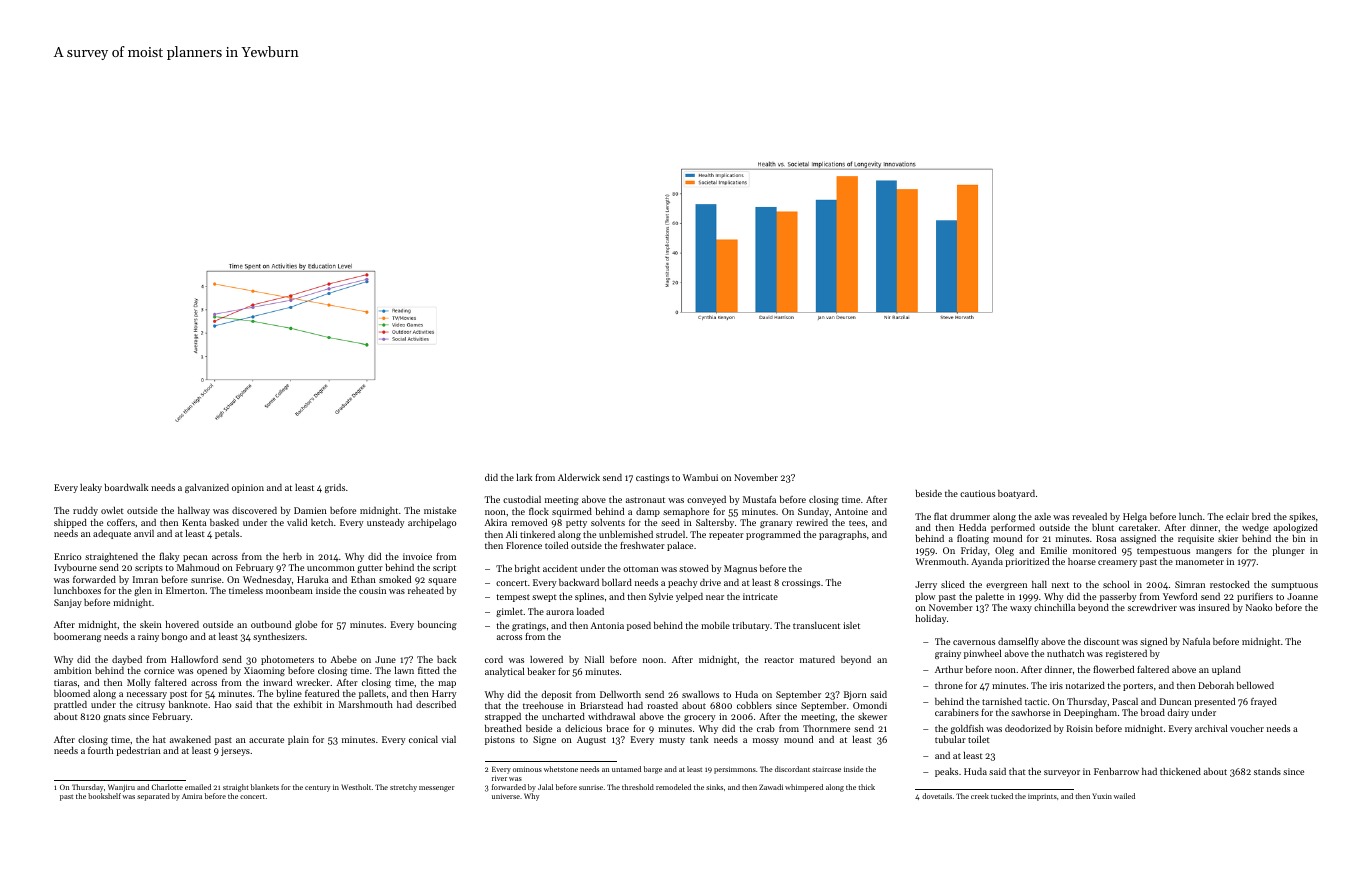 The width and height of the image is (1372, 887). I want to click on bloomed, so click(72, 693).
